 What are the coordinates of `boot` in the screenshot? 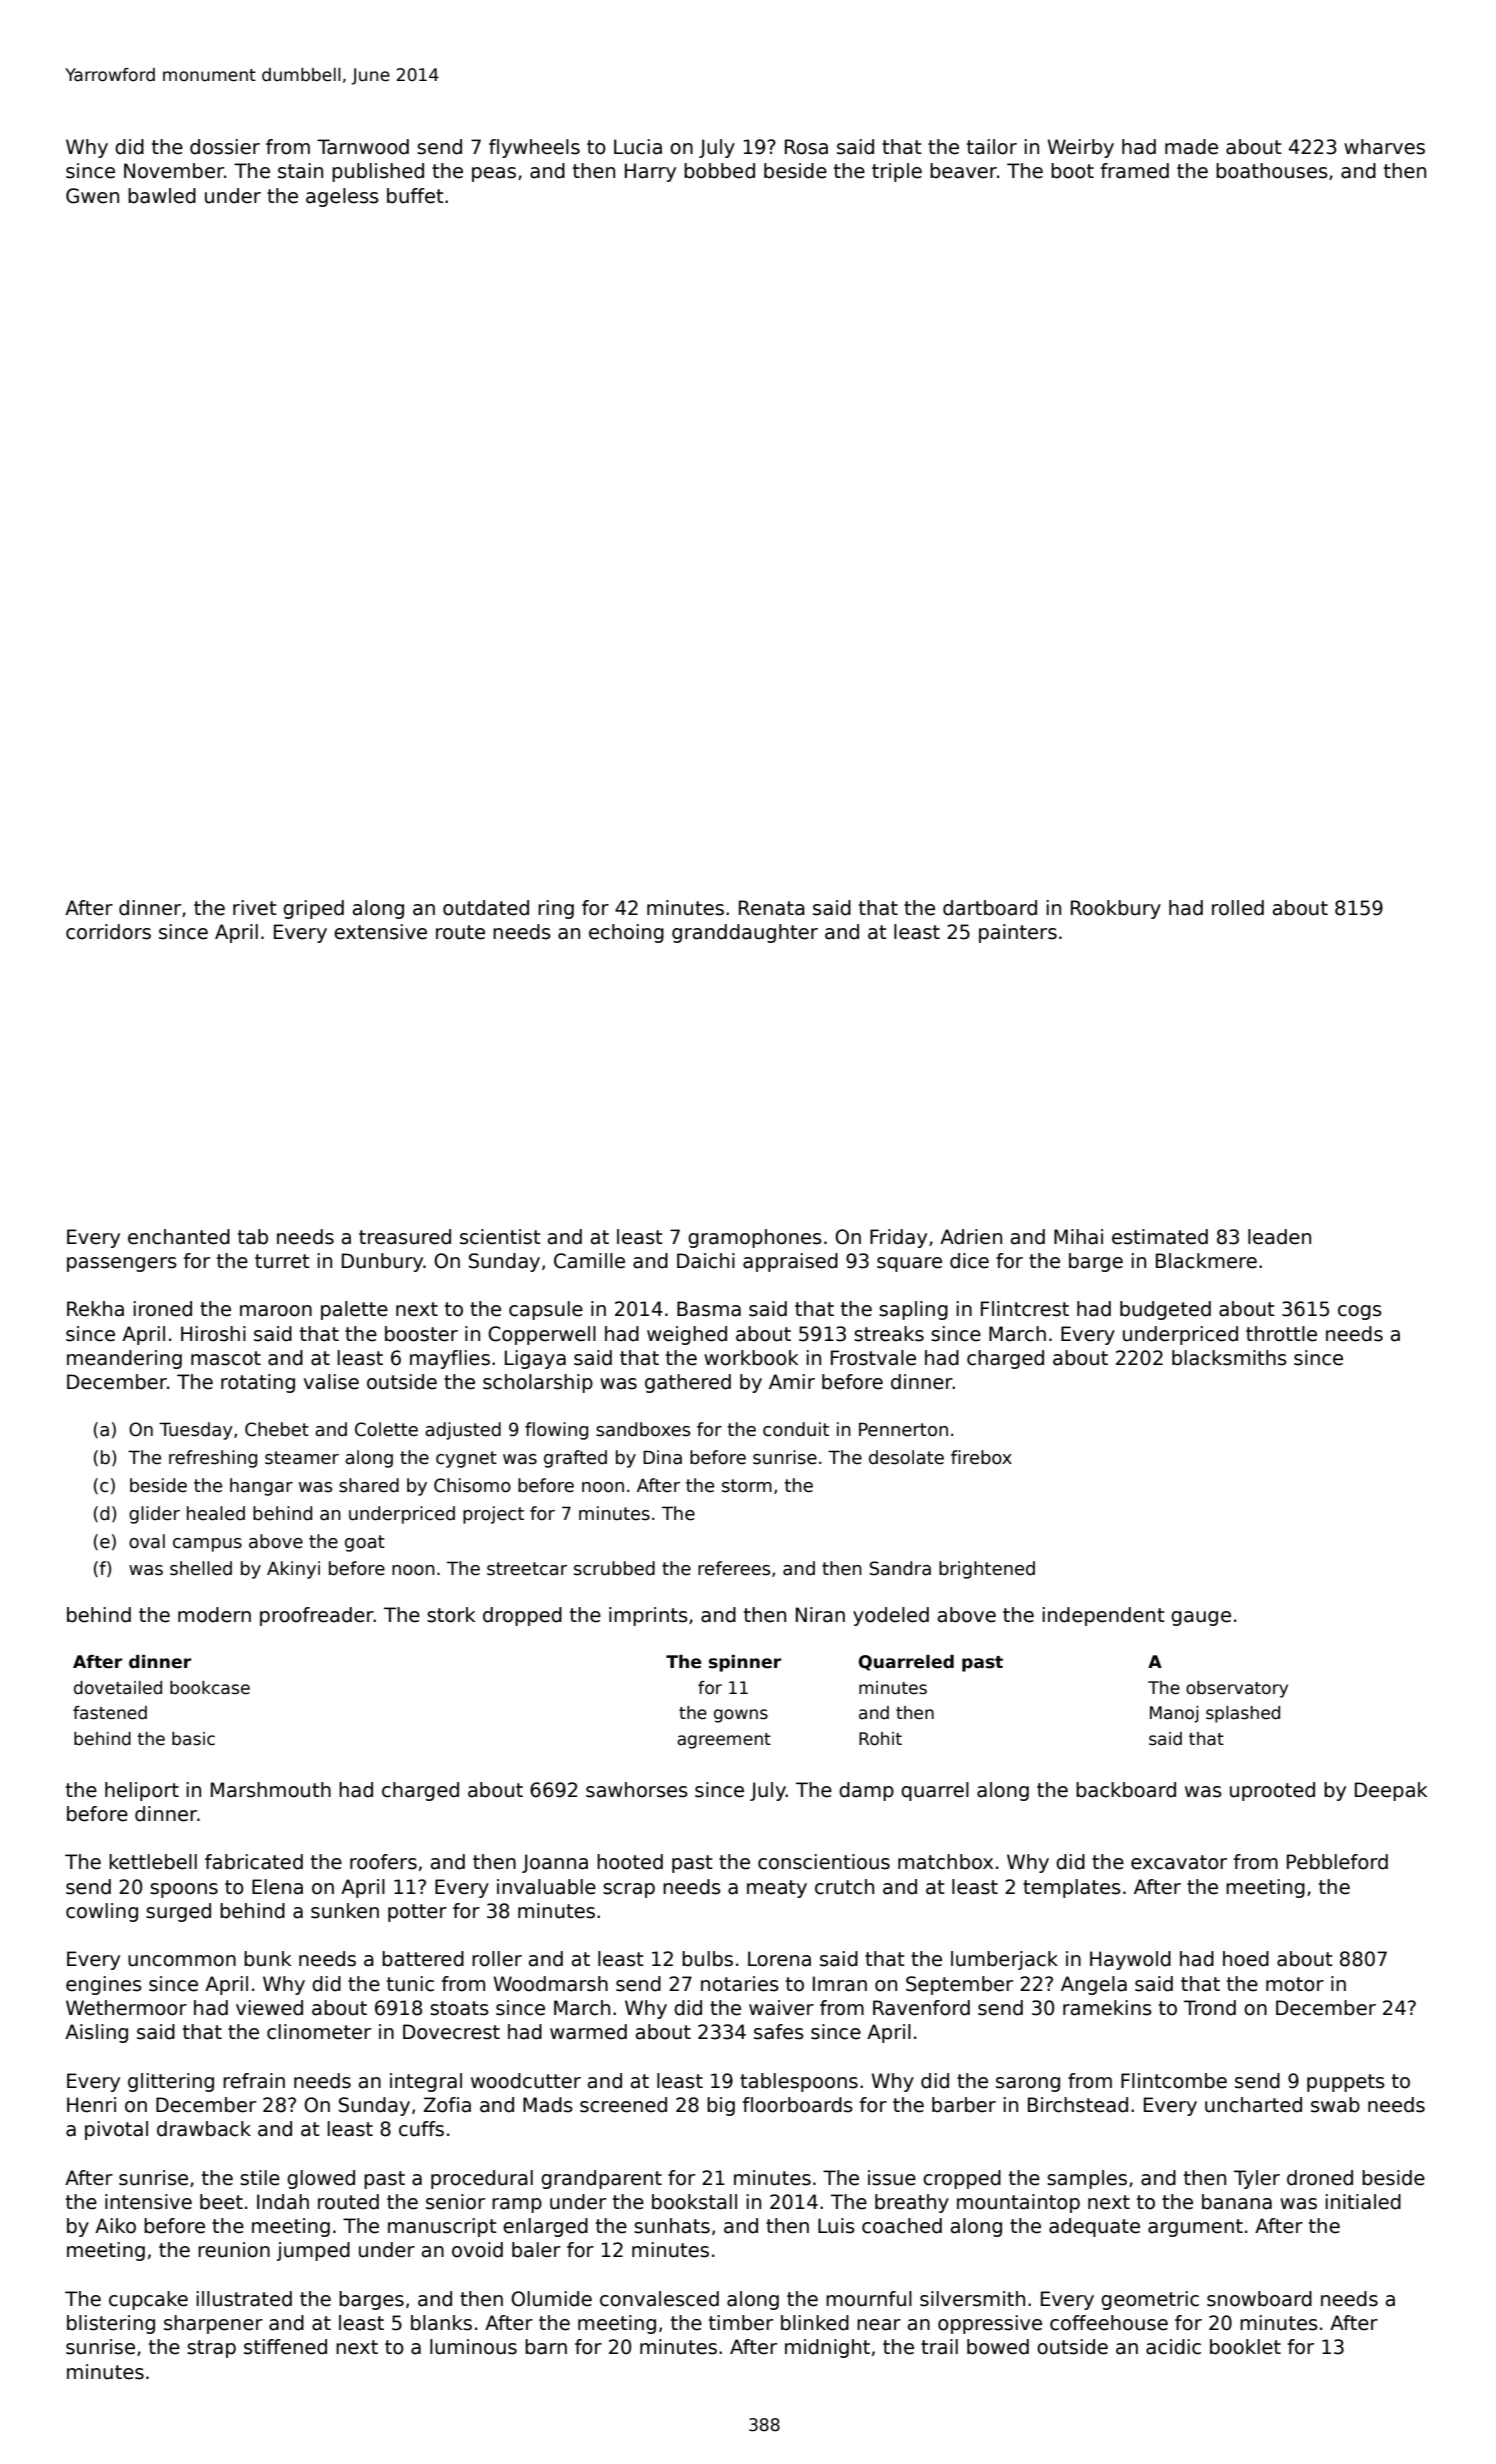 It's located at (1072, 171).
